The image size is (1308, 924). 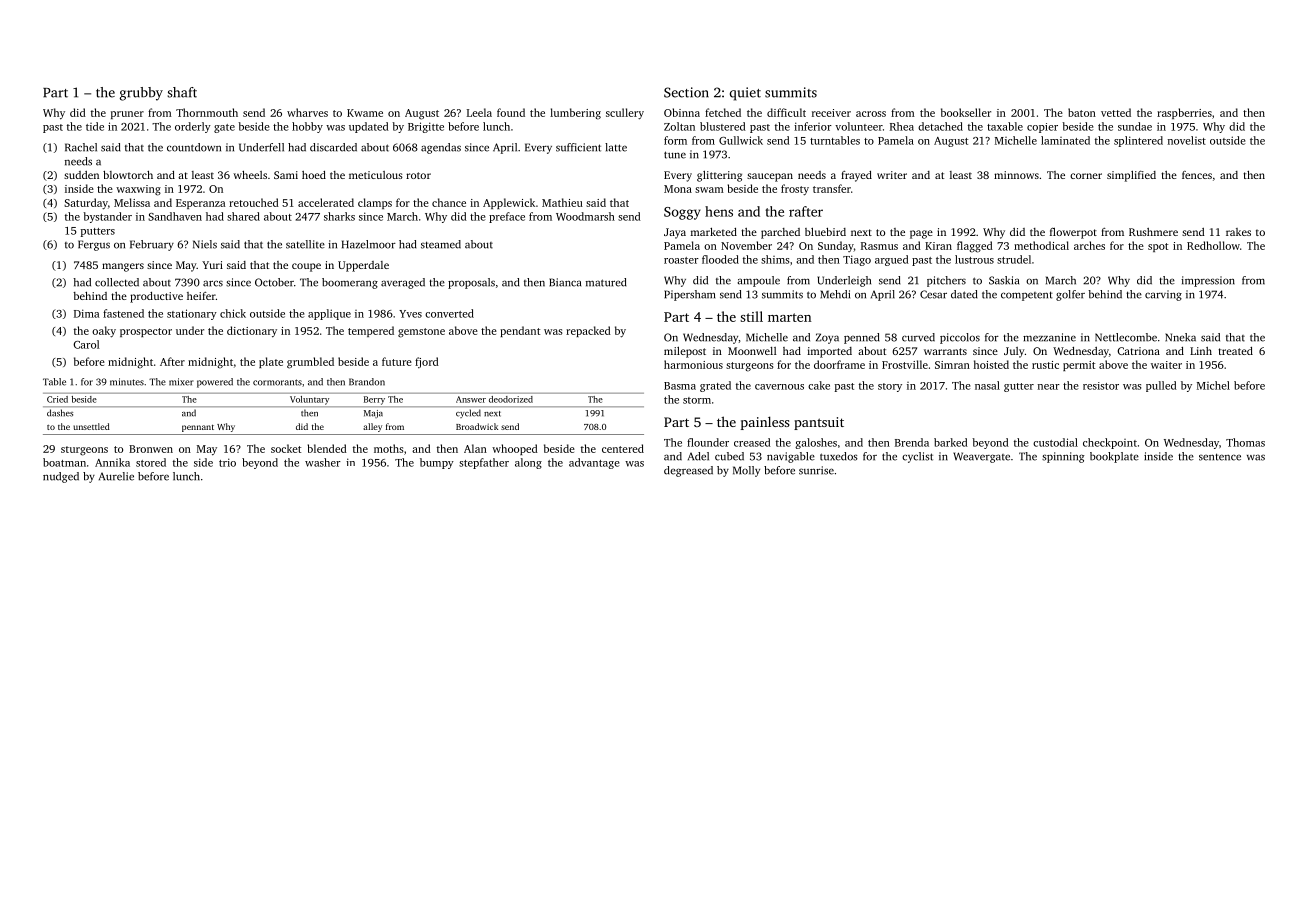 I want to click on marketed, so click(x=714, y=232).
